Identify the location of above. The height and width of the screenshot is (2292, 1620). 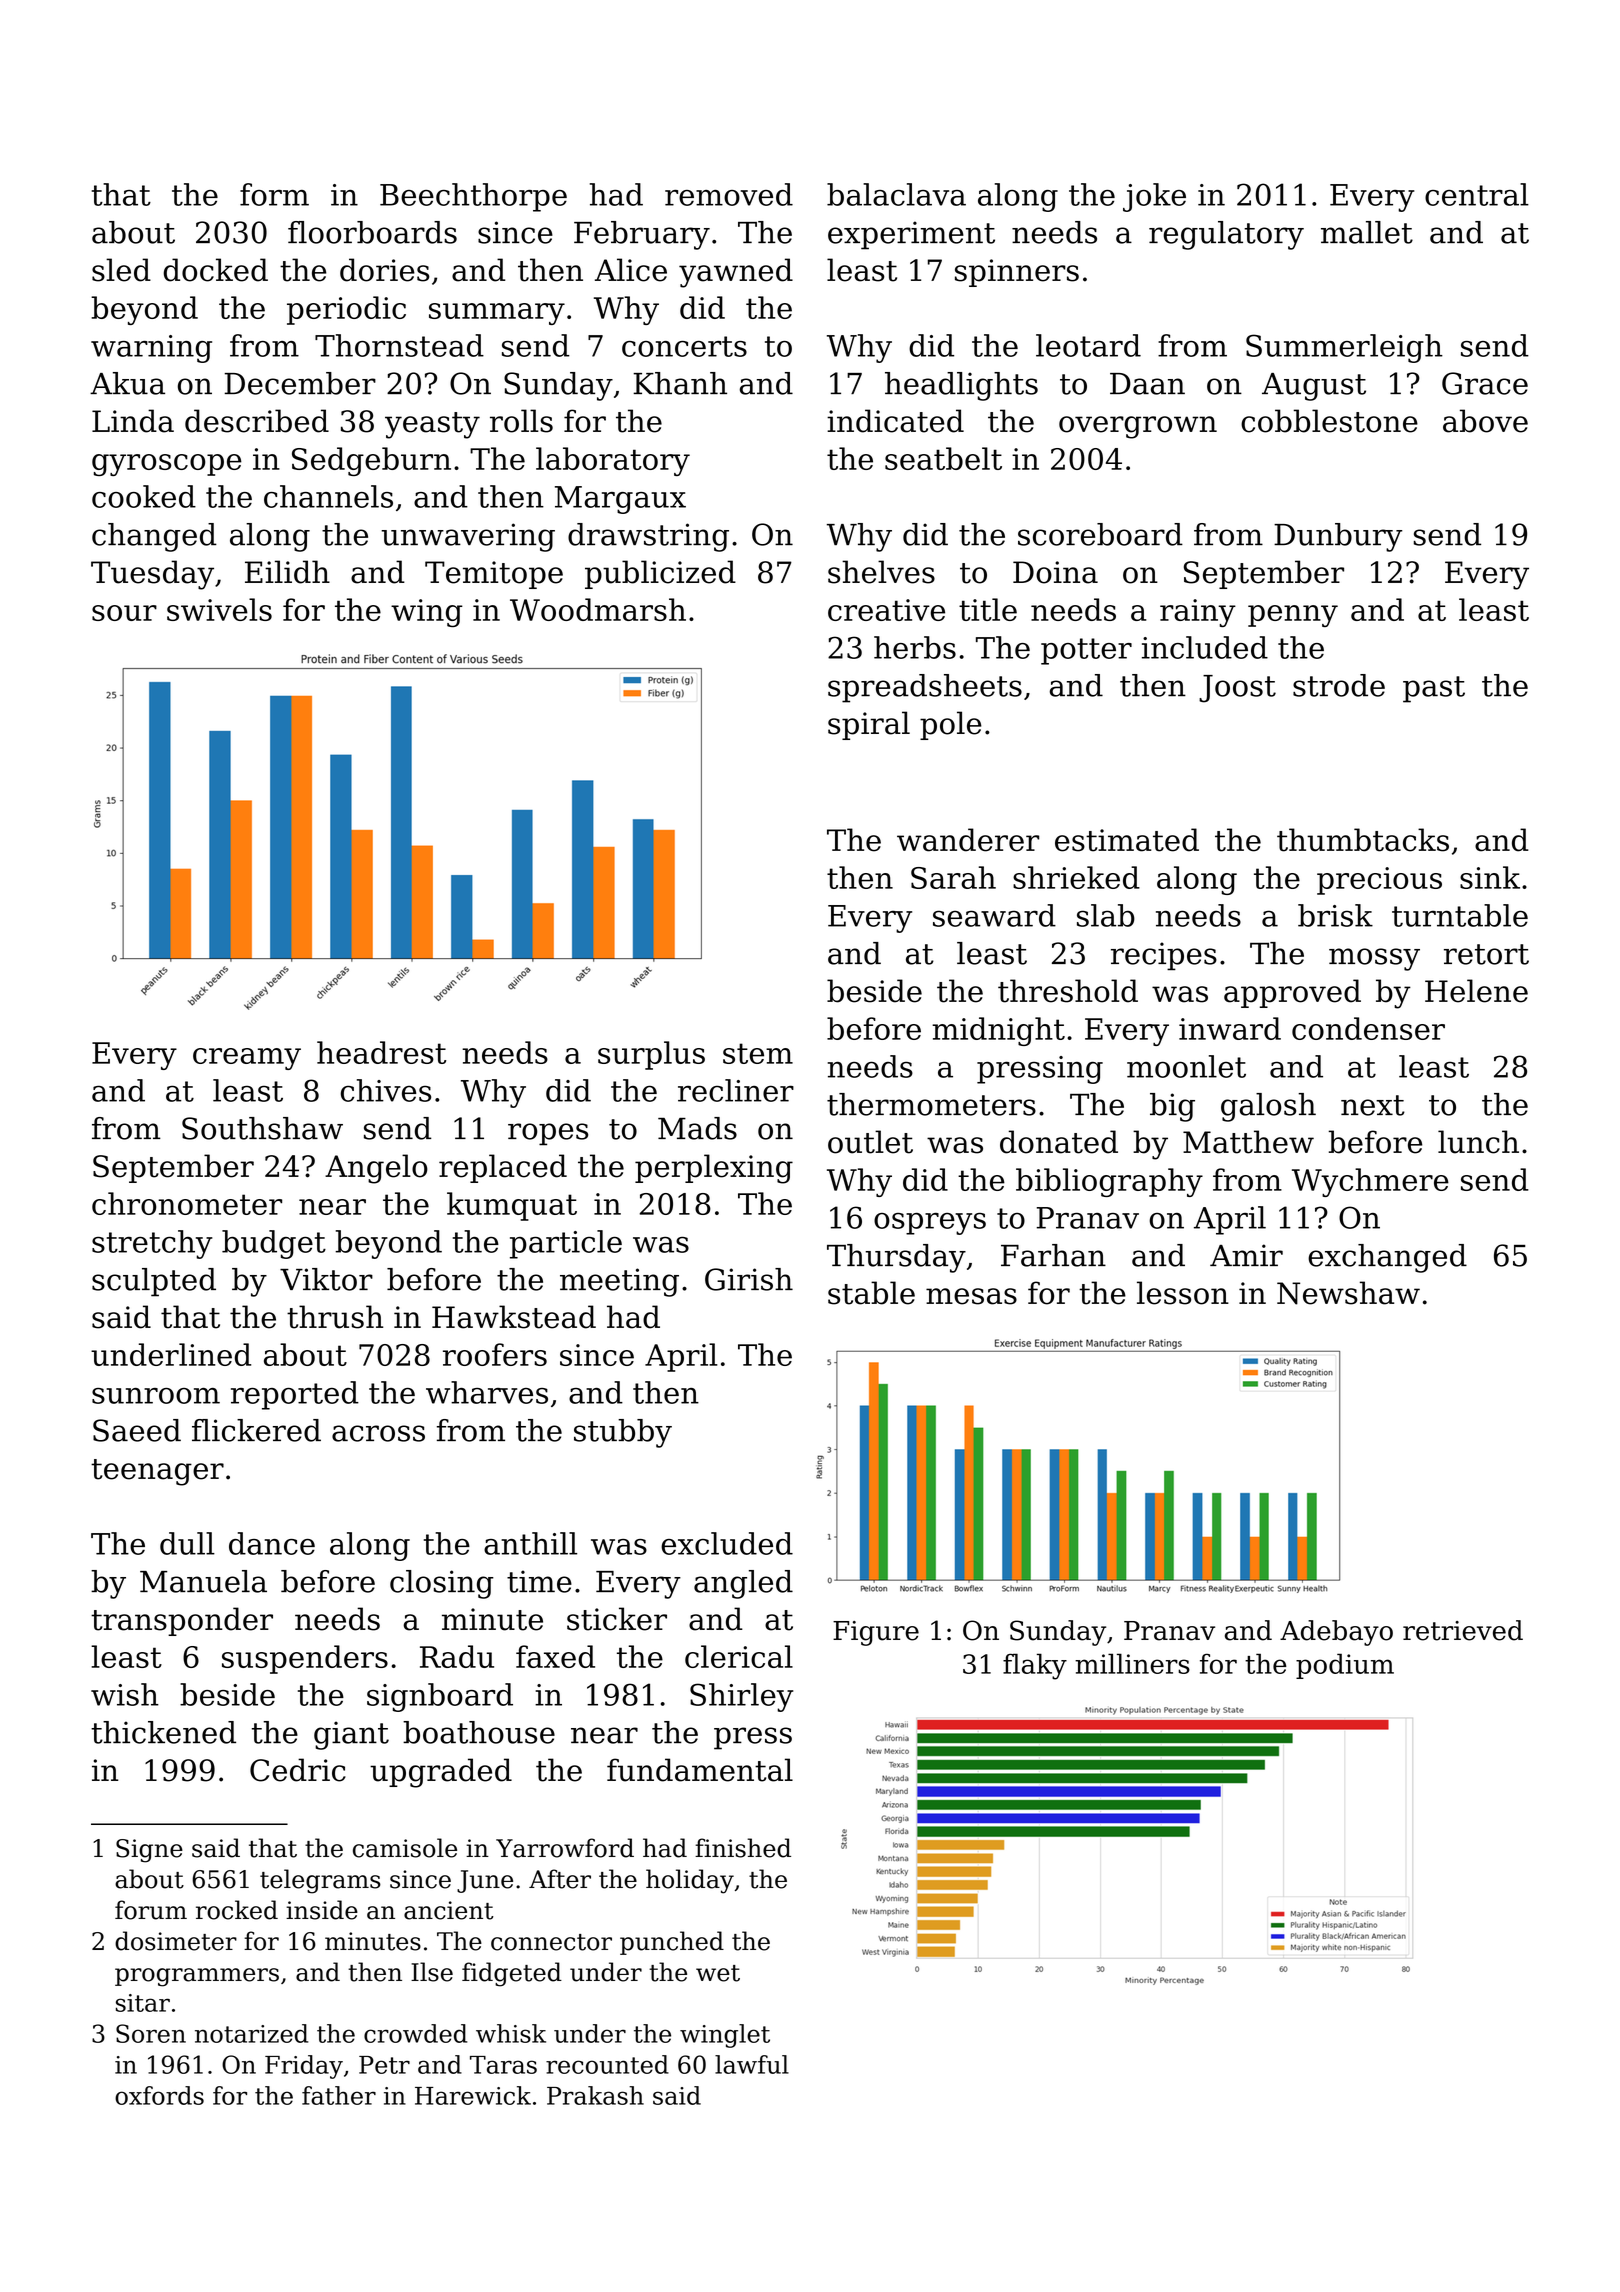
(1485, 421).
